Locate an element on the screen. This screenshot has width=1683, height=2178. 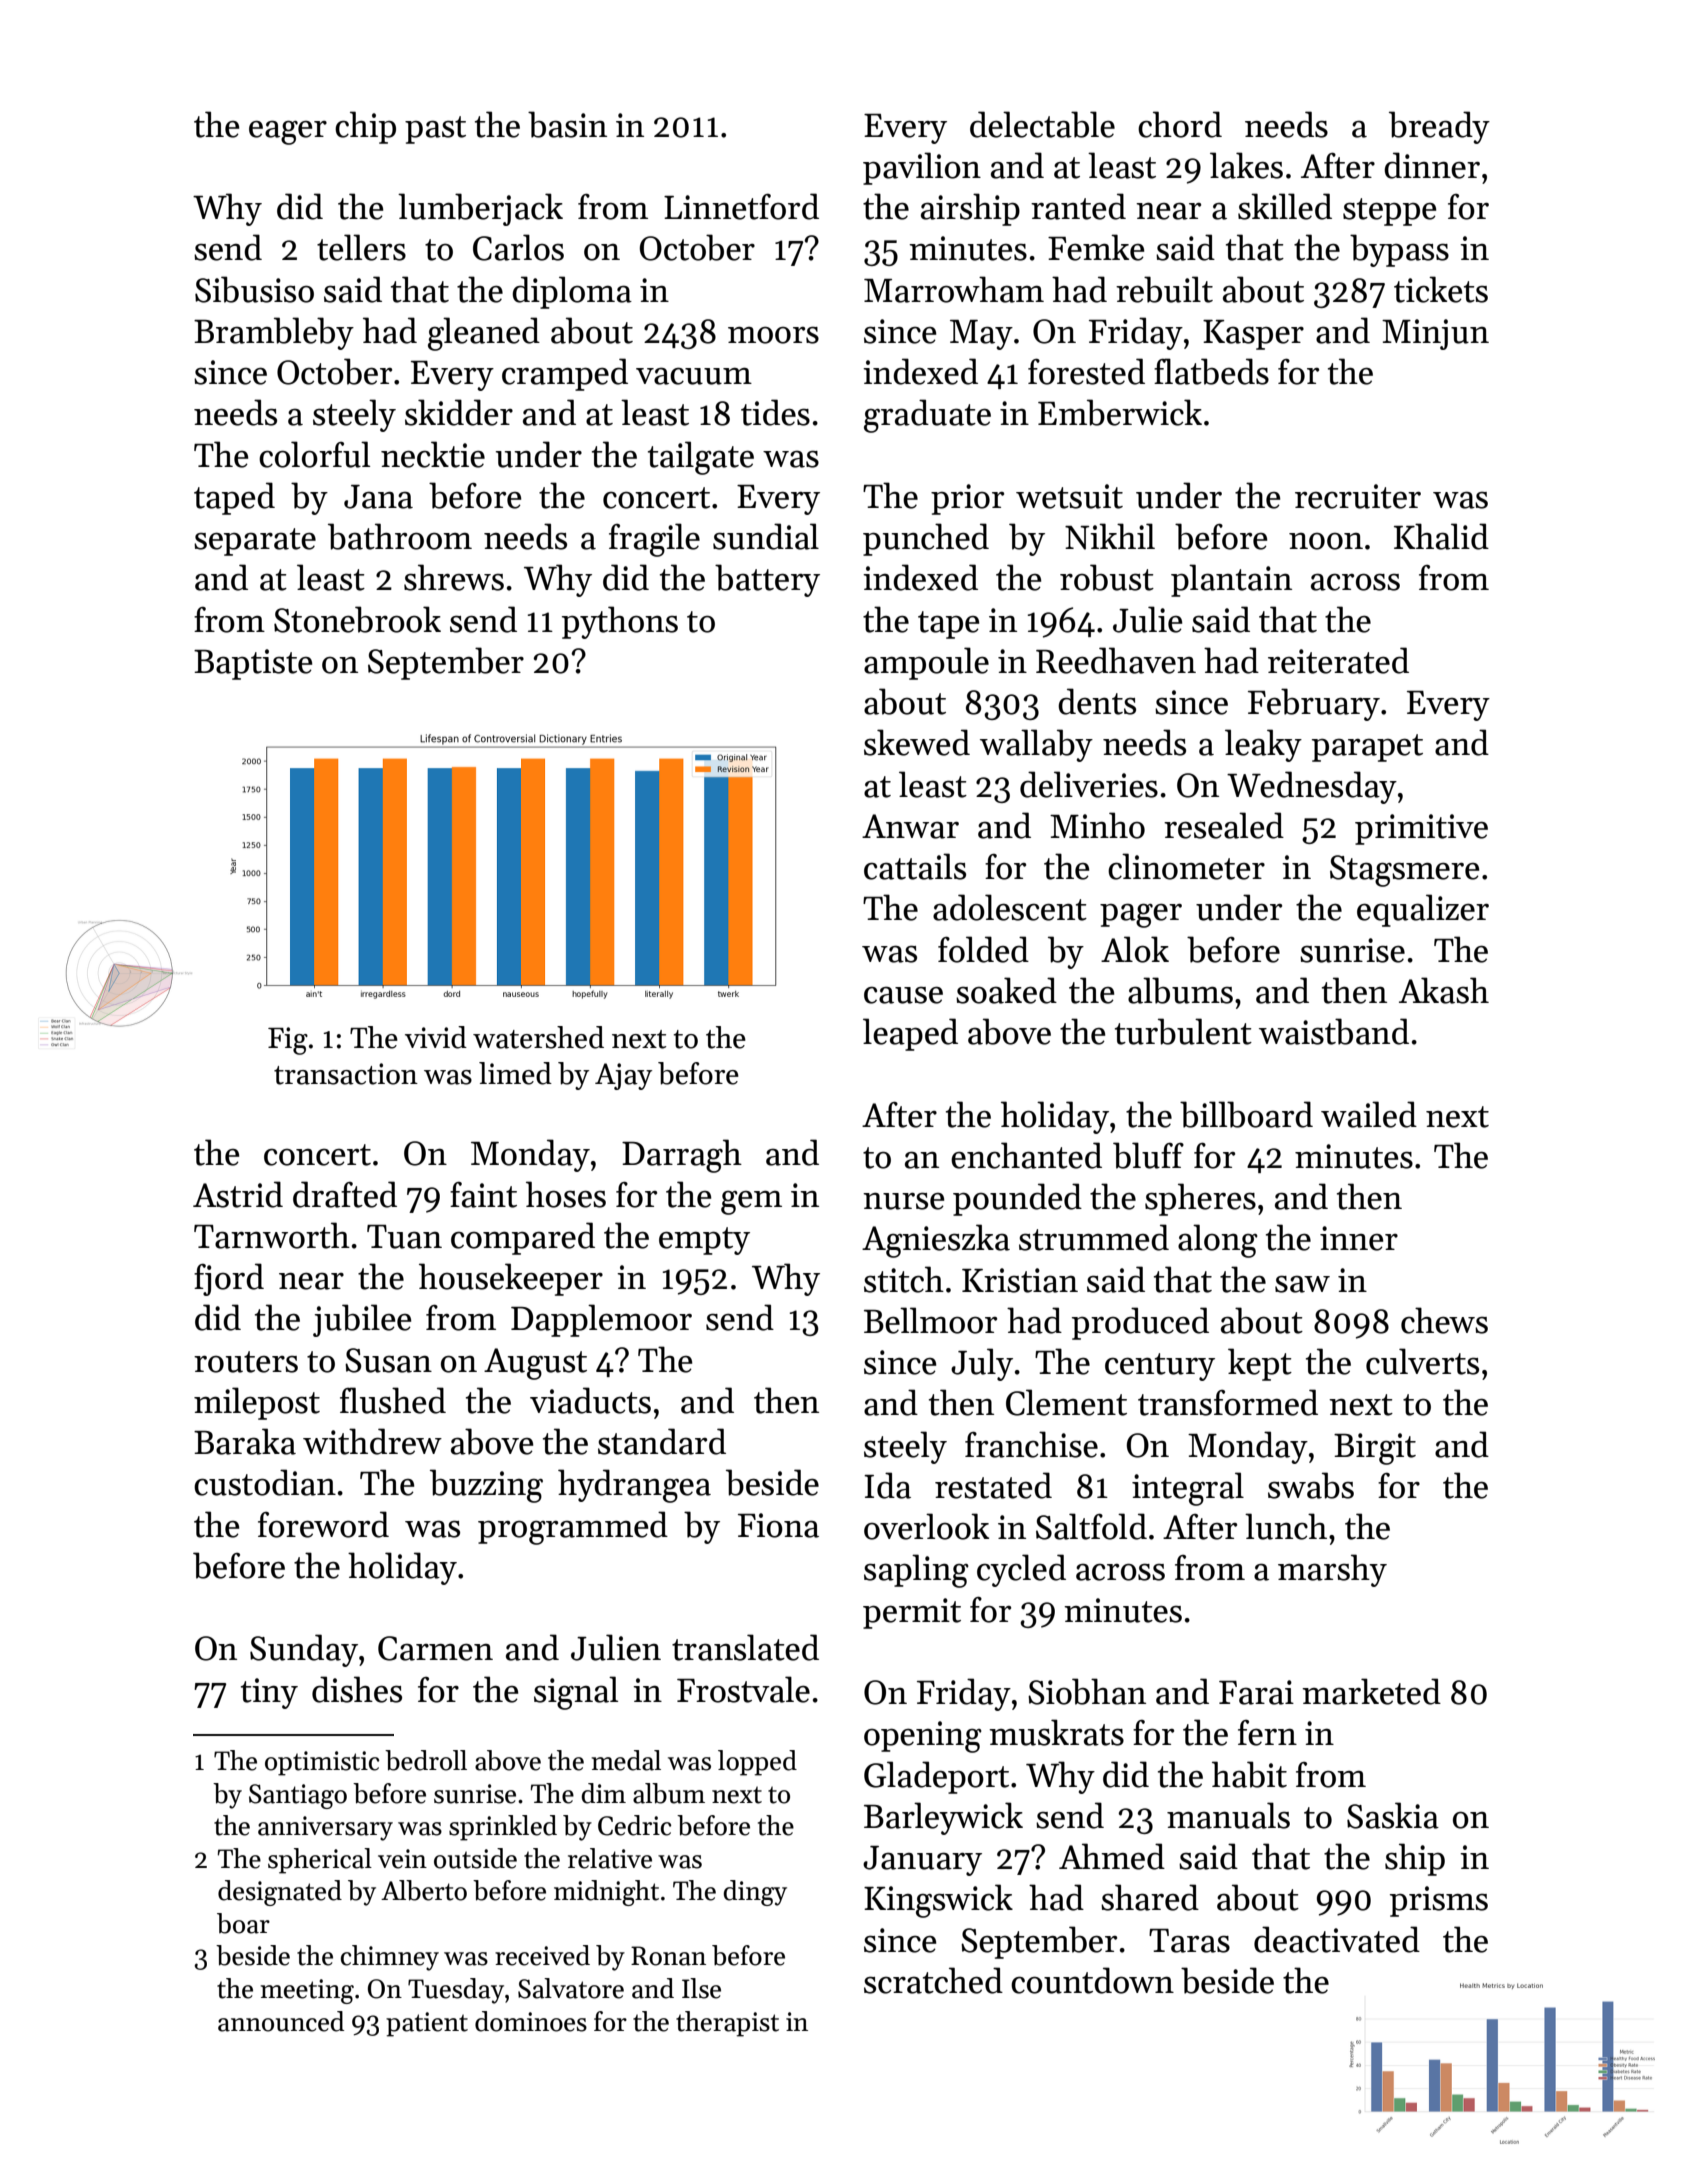
Anwar is located at coordinates (910, 826).
